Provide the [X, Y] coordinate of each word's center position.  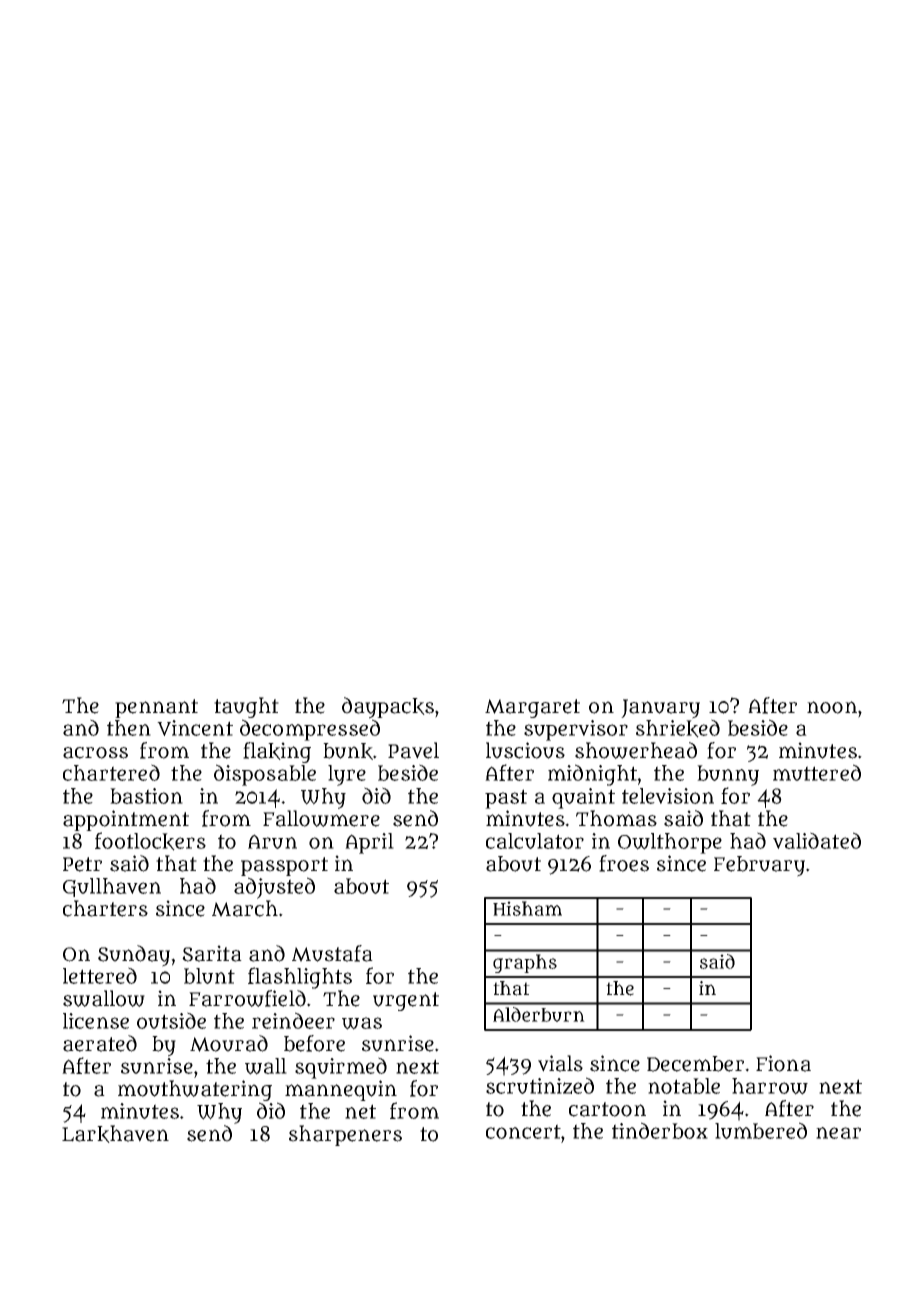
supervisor [576, 730]
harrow [770, 1086]
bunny [728, 775]
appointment [126, 820]
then [129, 728]
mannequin [341, 1090]
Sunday [134, 956]
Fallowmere [321, 818]
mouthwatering [195, 1090]
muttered [817, 772]
